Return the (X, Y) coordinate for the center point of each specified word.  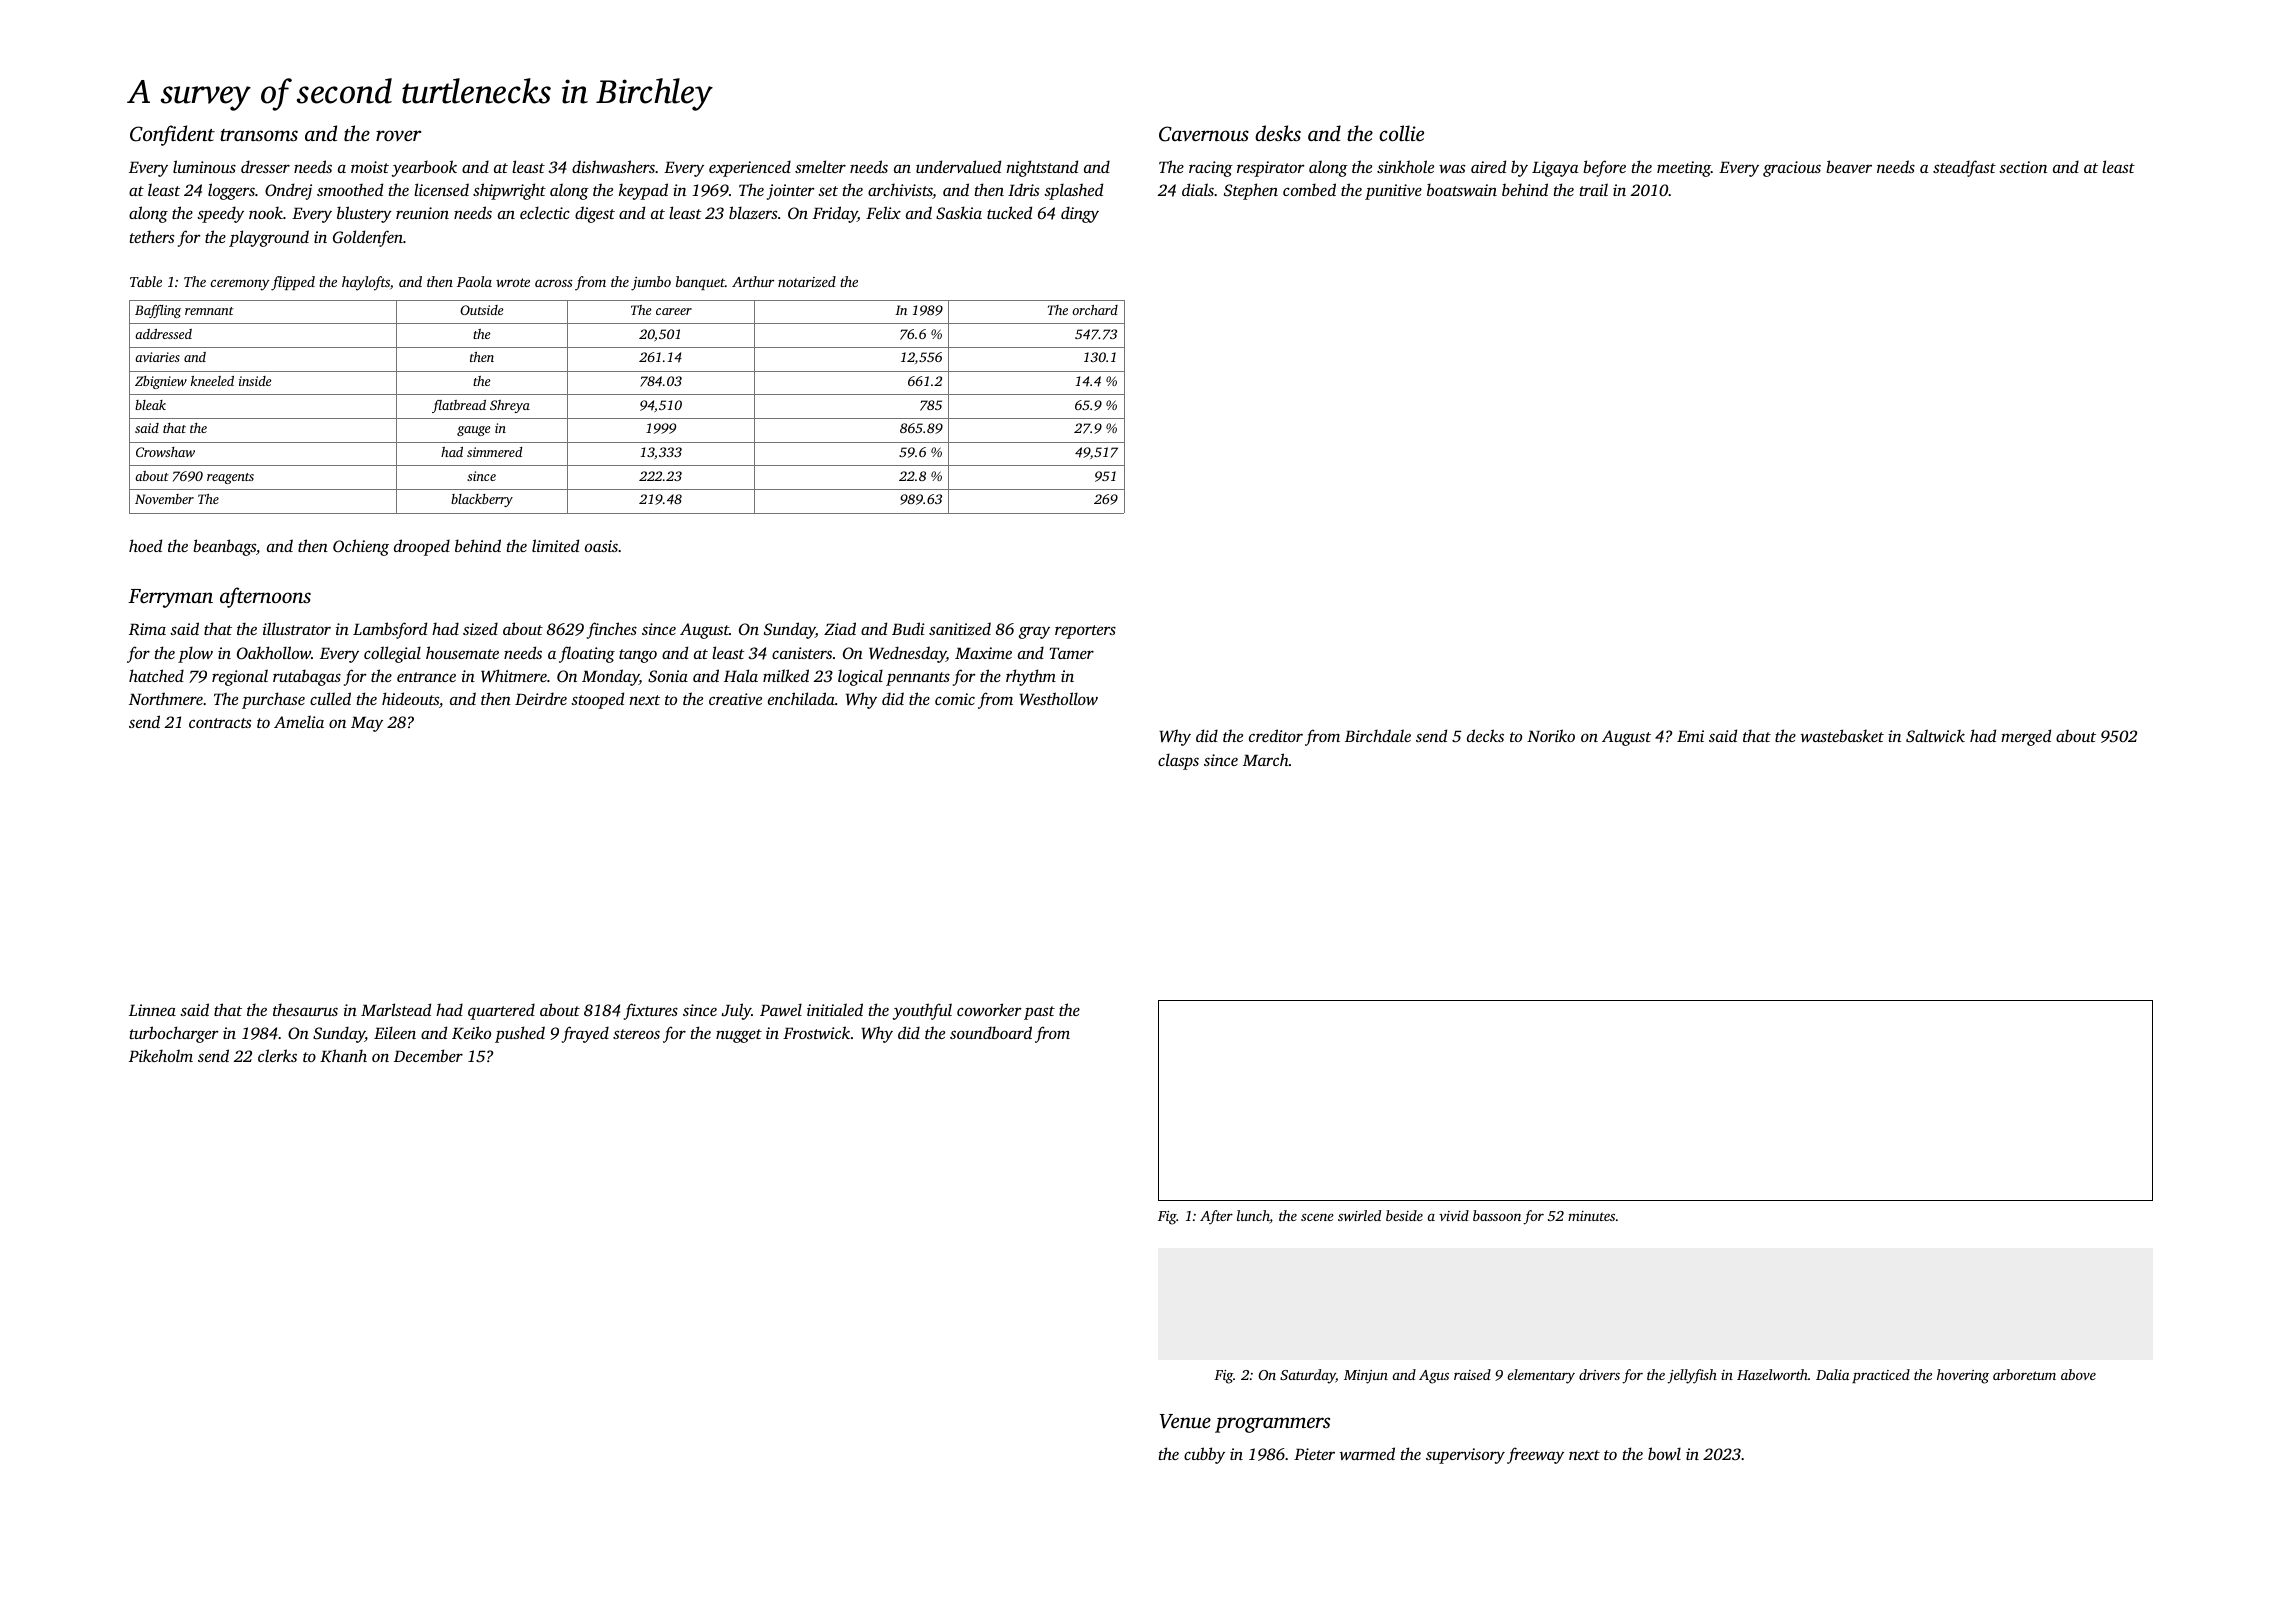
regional (240, 677)
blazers (753, 212)
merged (2026, 737)
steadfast (1964, 168)
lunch (1253, 1217)
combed (1309, 189)
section (2023, 167)
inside (255, 381)
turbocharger (174, 1034)
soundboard (991, 1032)
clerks (277, 1055)
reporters (1085, 632)
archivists (900, 191)
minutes (1591, 1216)
